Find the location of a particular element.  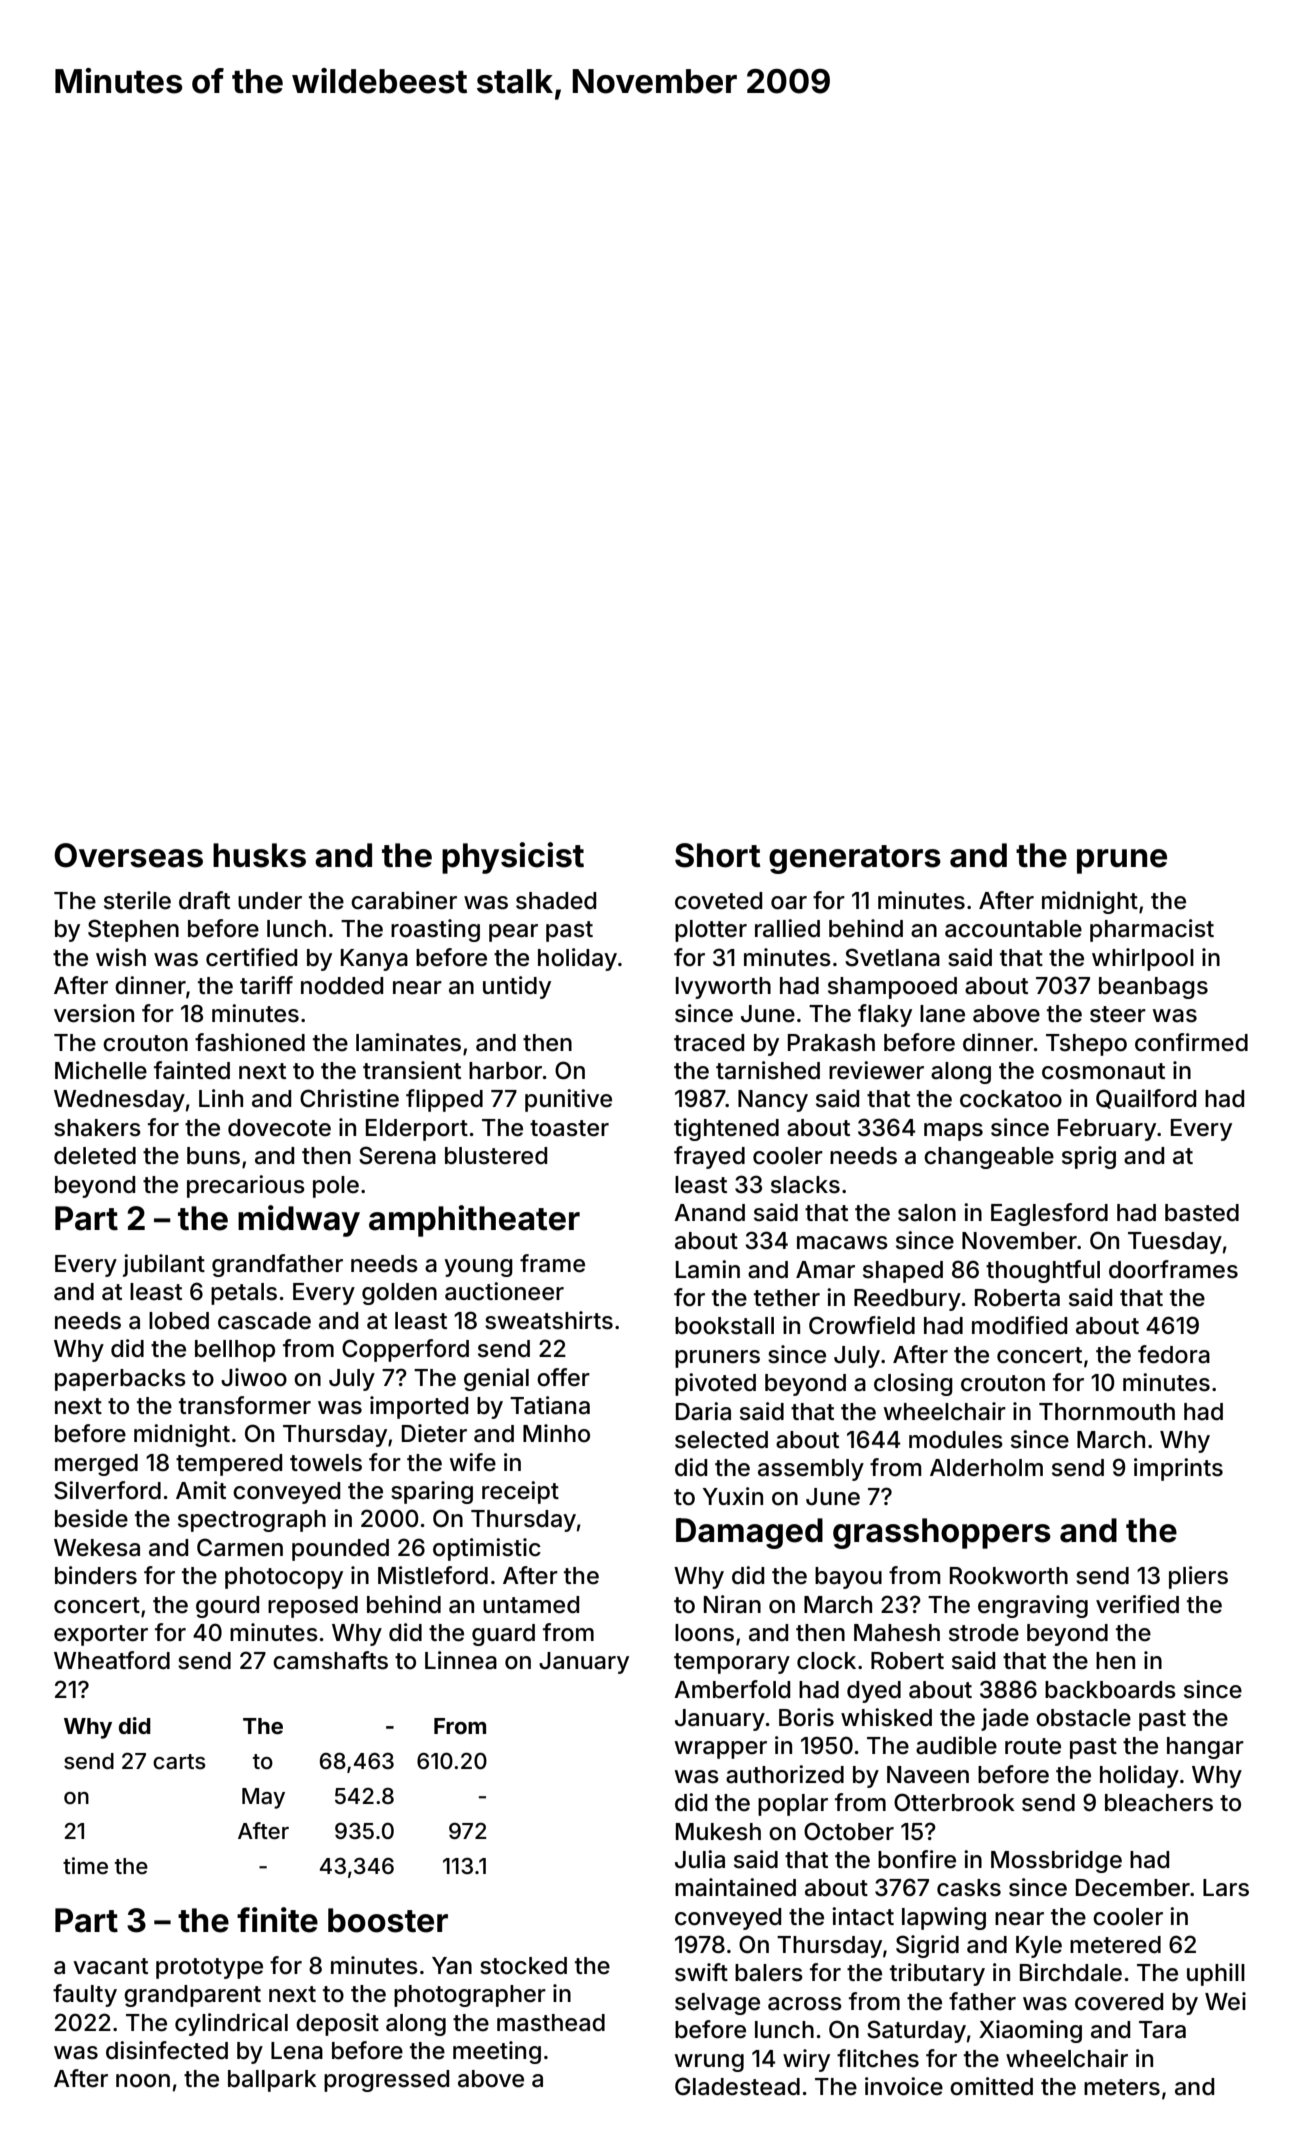

guard is located at coordinates (503, 1635).
